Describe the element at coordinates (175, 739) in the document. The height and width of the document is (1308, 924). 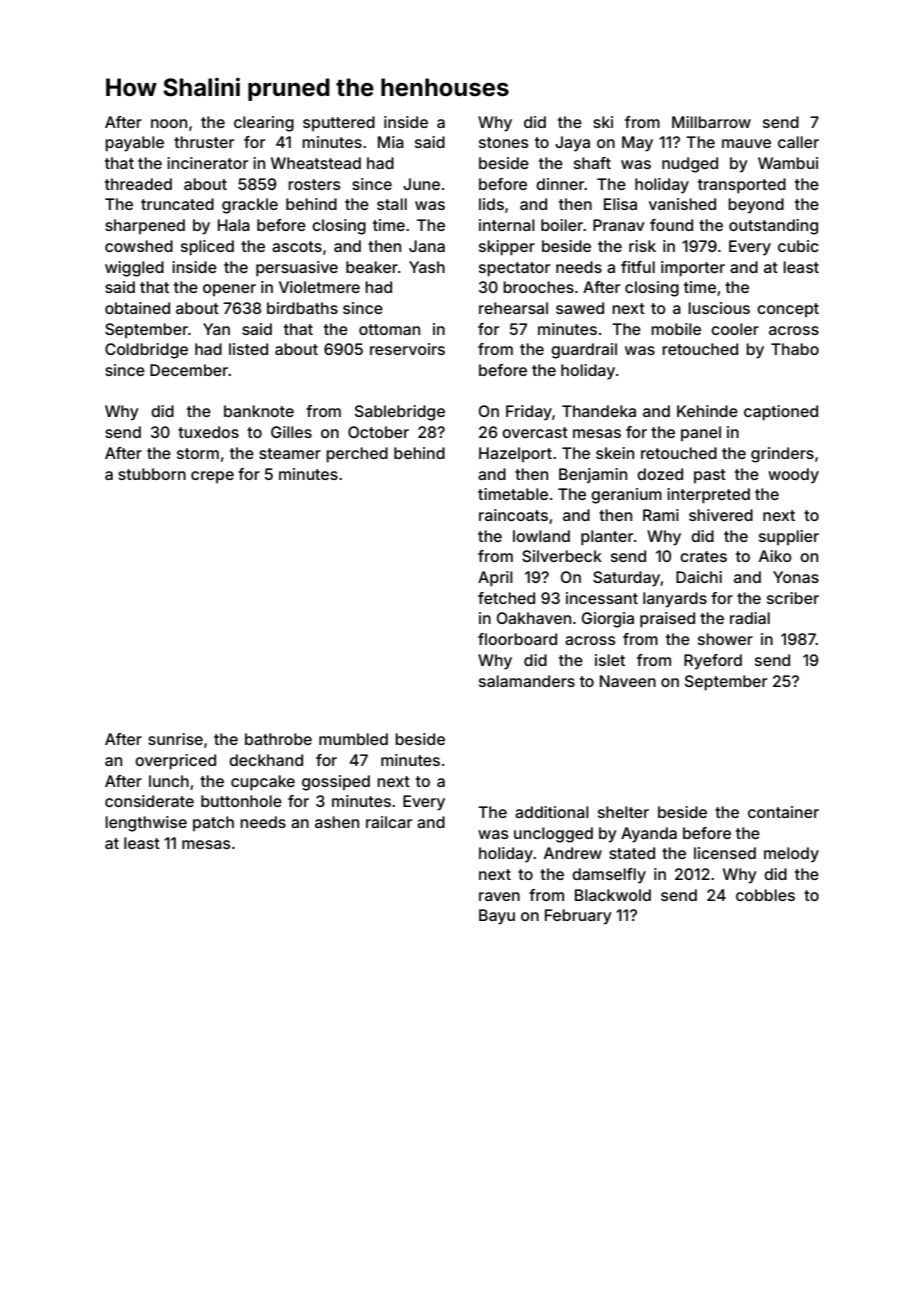
I see `sunrise` at that location.
